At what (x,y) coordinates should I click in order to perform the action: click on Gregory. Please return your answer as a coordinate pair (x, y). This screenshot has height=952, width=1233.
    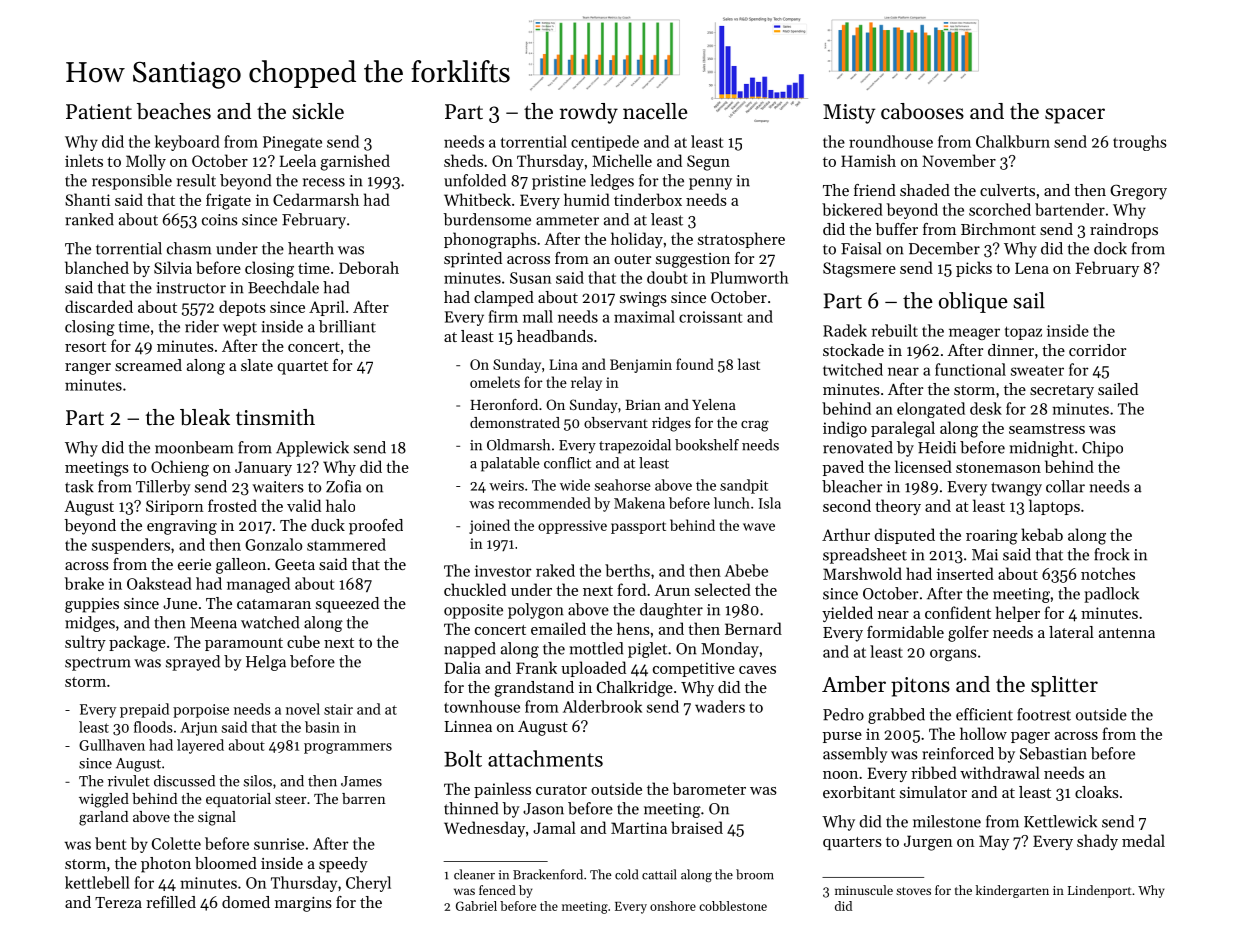
    Looking at the image, I should click on (1138, 192).
